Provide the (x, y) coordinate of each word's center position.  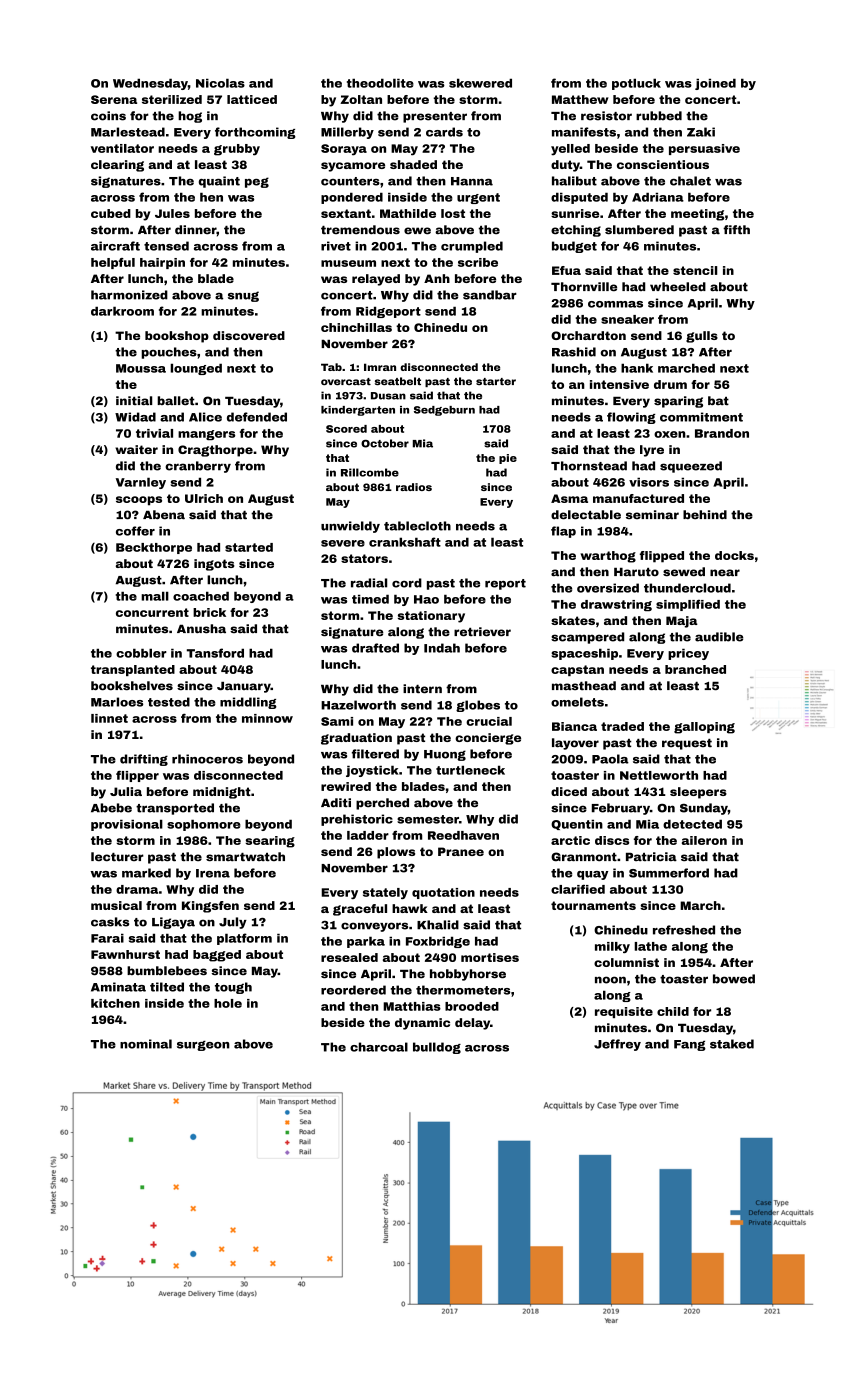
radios (414, 487)
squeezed (691, 467)
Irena (213, 873)
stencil (695, 270)
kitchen (115, 1003)
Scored (346, 429)
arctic (570, 840)
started (249, 547)
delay (472, 1024)
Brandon (722, 433)
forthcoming (255, 133)
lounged (196, 369)
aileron (704, 840)
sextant (346, 213)
